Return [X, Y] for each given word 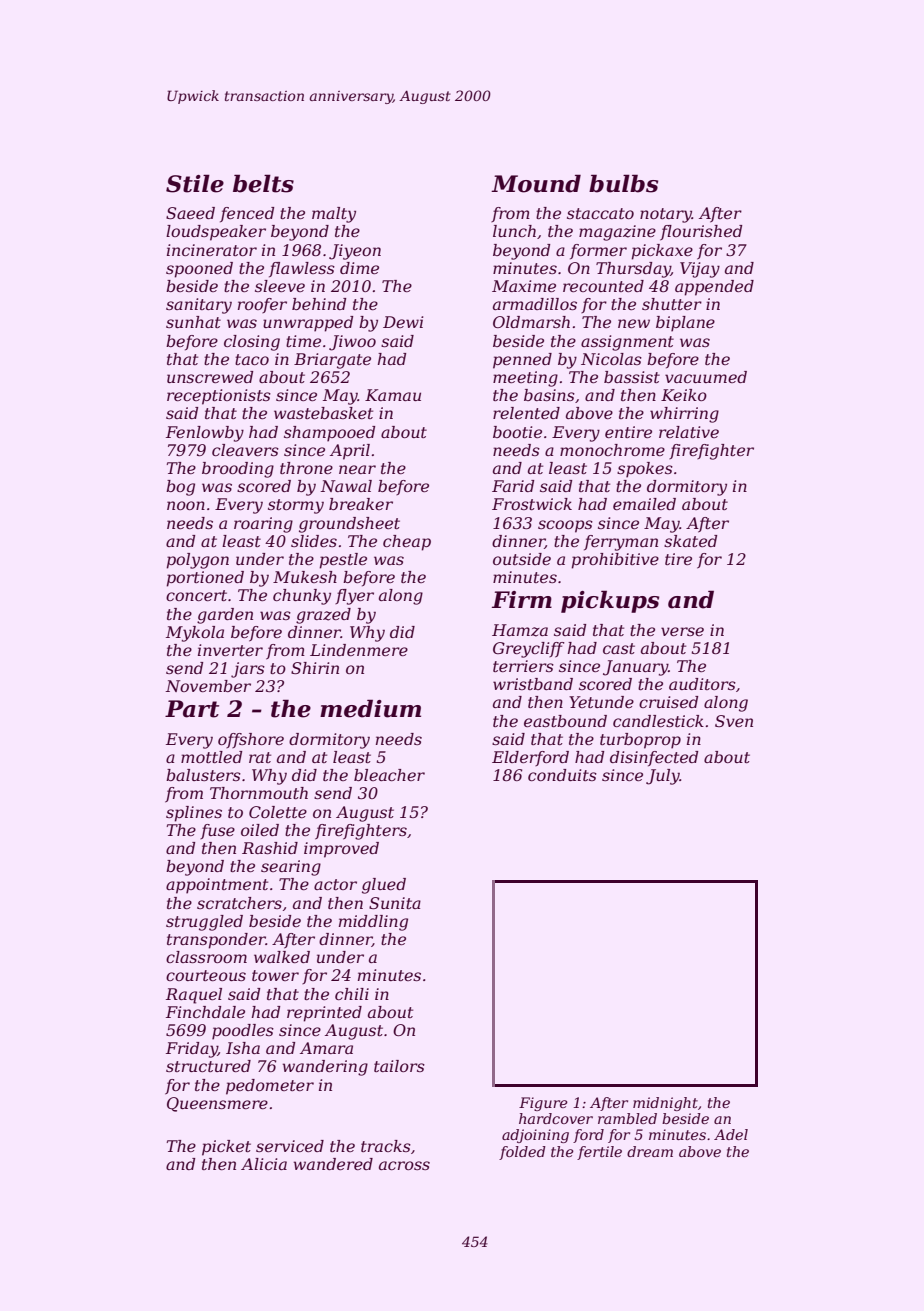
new [634, 323]
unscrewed [210, 377]
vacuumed [706, 377]
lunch [514, 231]
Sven [734, 721]
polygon [197, 561]
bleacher [389, 775]
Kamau [393, 395]
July [663, 777]
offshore [251, 740]
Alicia [264, 1164]
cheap [407, 543]
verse [682, 631]
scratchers [239, 903]
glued [384, 886]
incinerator [212, 250]
